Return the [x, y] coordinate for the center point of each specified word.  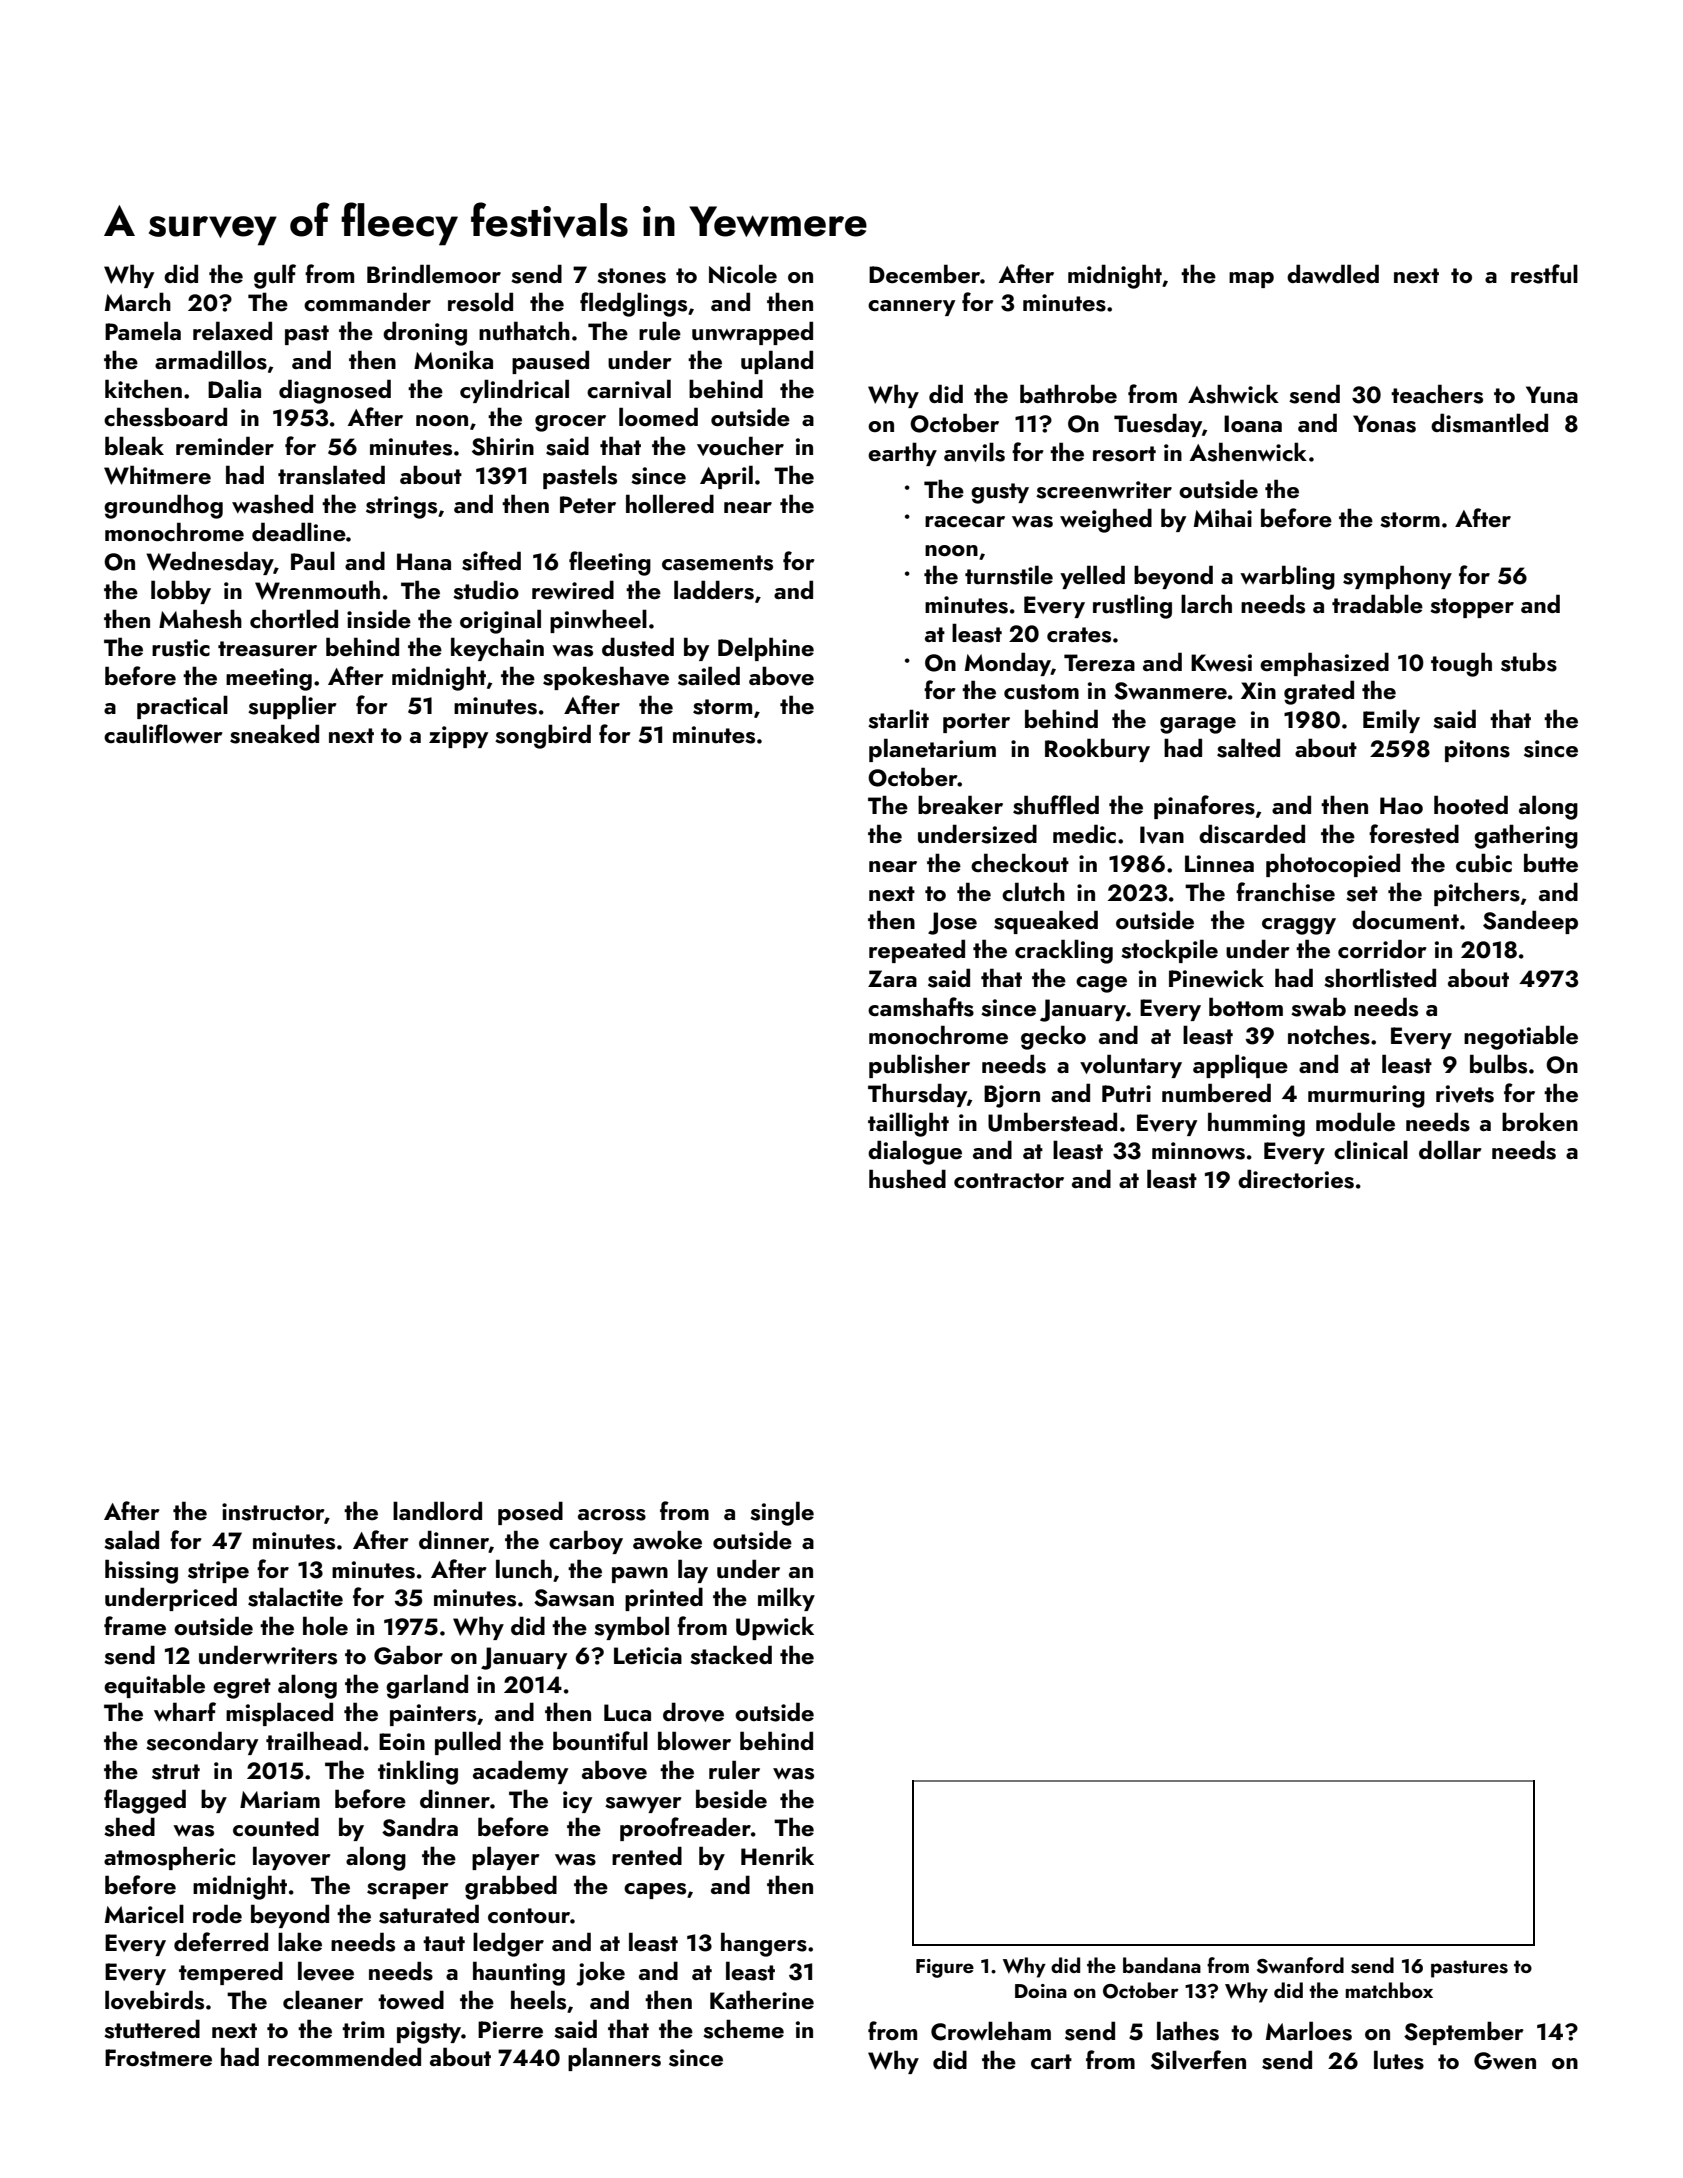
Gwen [1505, 2061]
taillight [908, 1124]
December [924, 273]
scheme [743, 2029]
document [1405, 919]
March [138, 301]
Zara [892, 978]
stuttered [152, 2029]
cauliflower [163, 733]
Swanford [1300, 1965]
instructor [273, 1512]
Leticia [648, 1655]
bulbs [1498, 1064]
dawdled [1333, 273]
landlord [437, 1510]
